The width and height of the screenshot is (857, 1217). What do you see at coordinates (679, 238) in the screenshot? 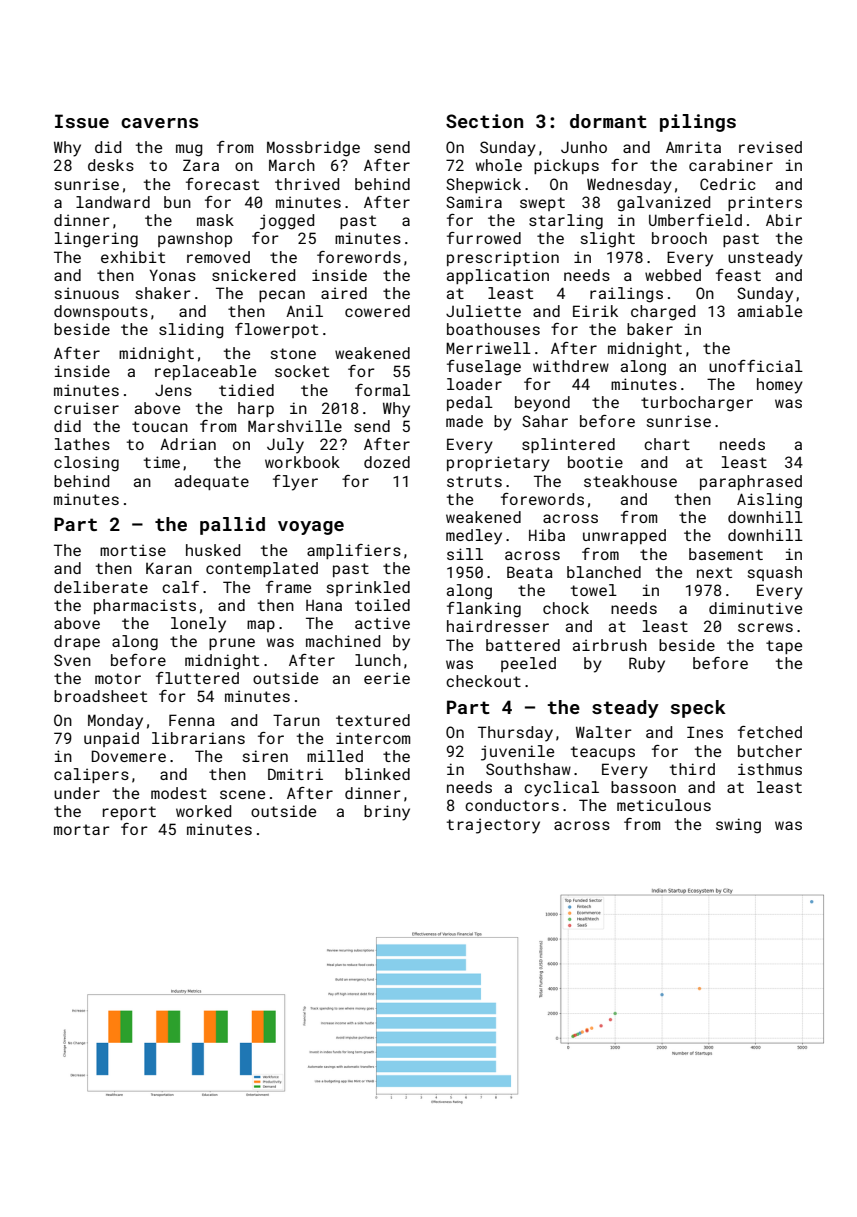
I see `brooch` at bounding box center [679, 238].
